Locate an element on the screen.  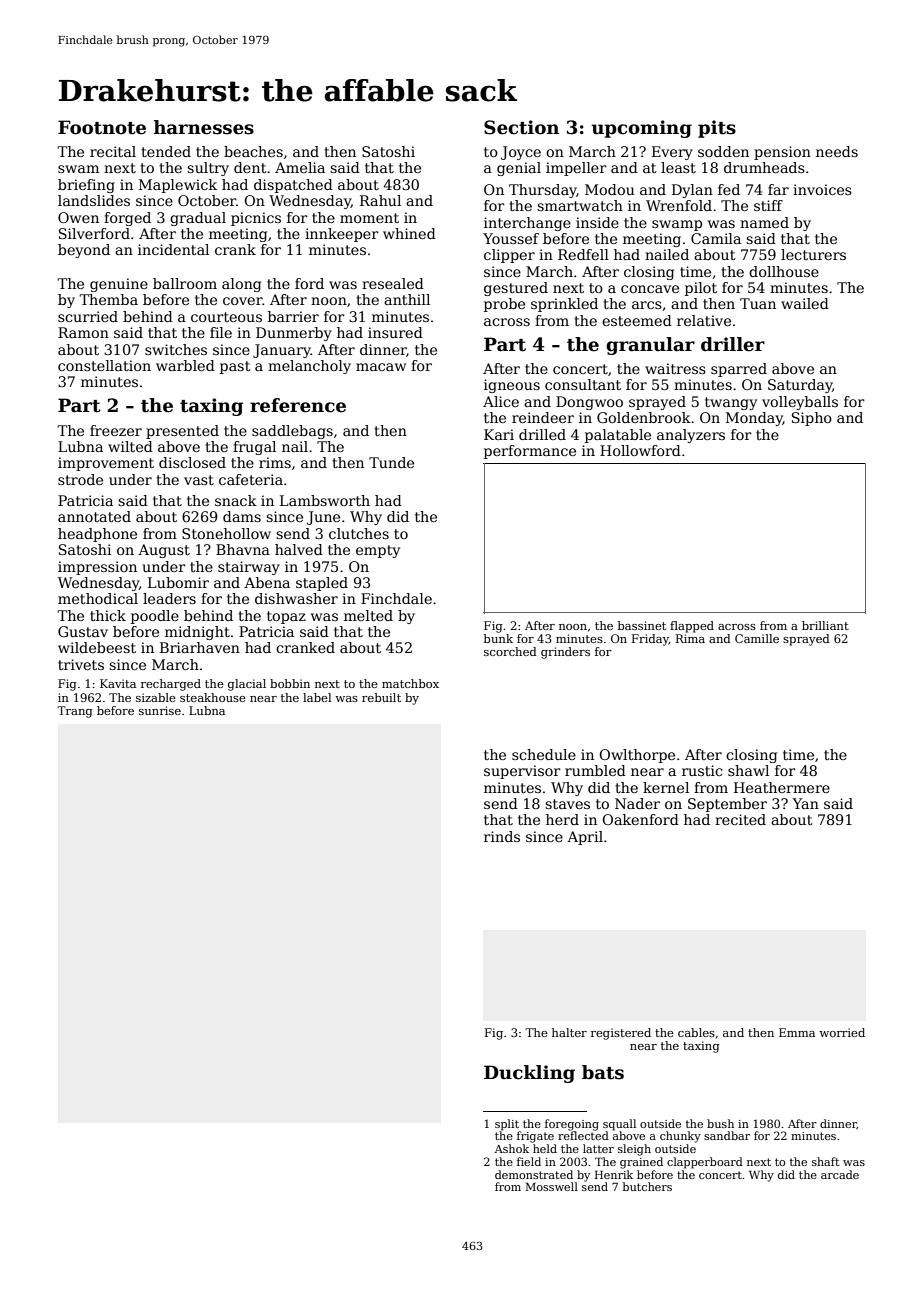
Alice is located at coordinates (501, 401).
